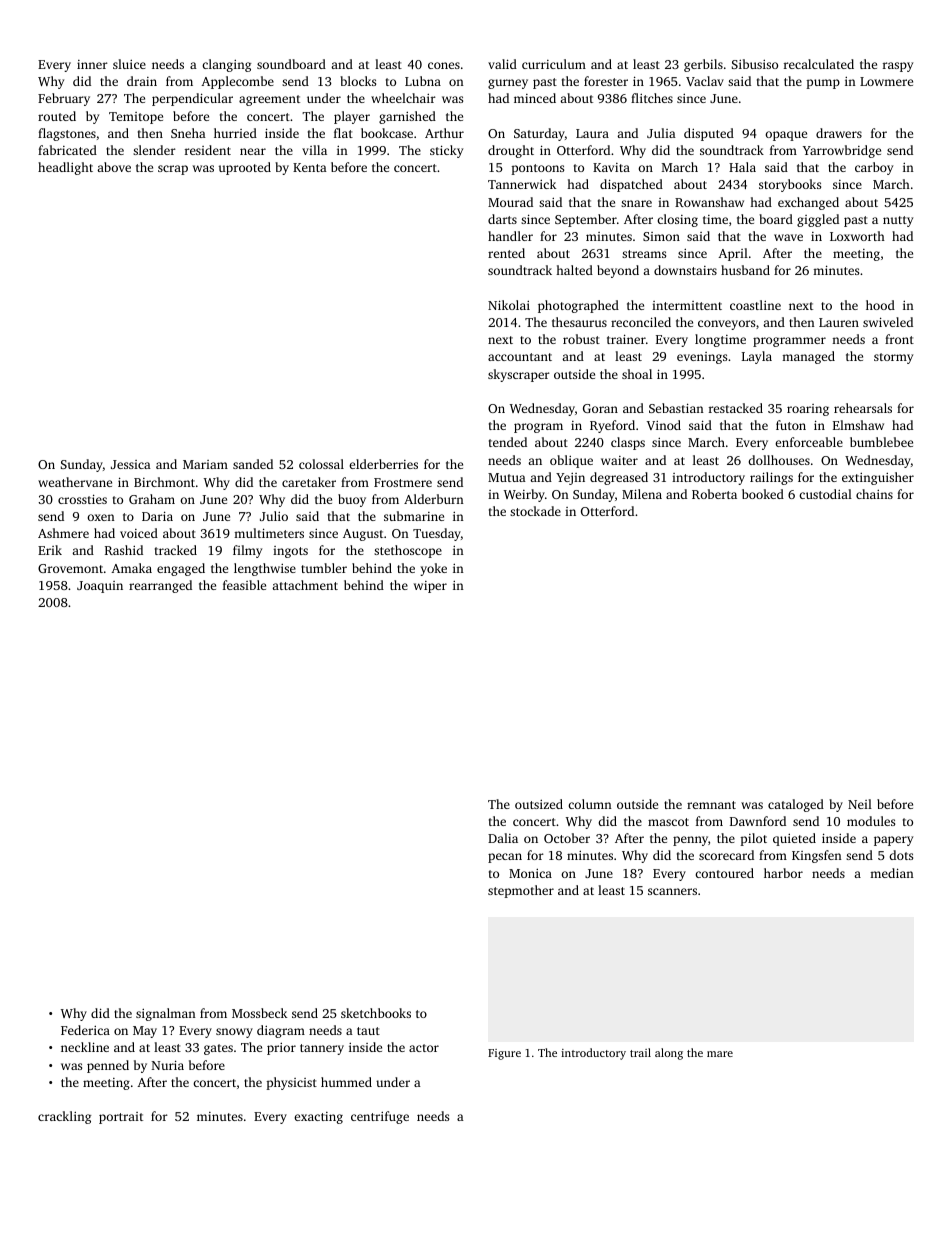 Image resolution: width=952 pixels, height=1233 pixels. I want to click on portrait, so click(121, 1118).
